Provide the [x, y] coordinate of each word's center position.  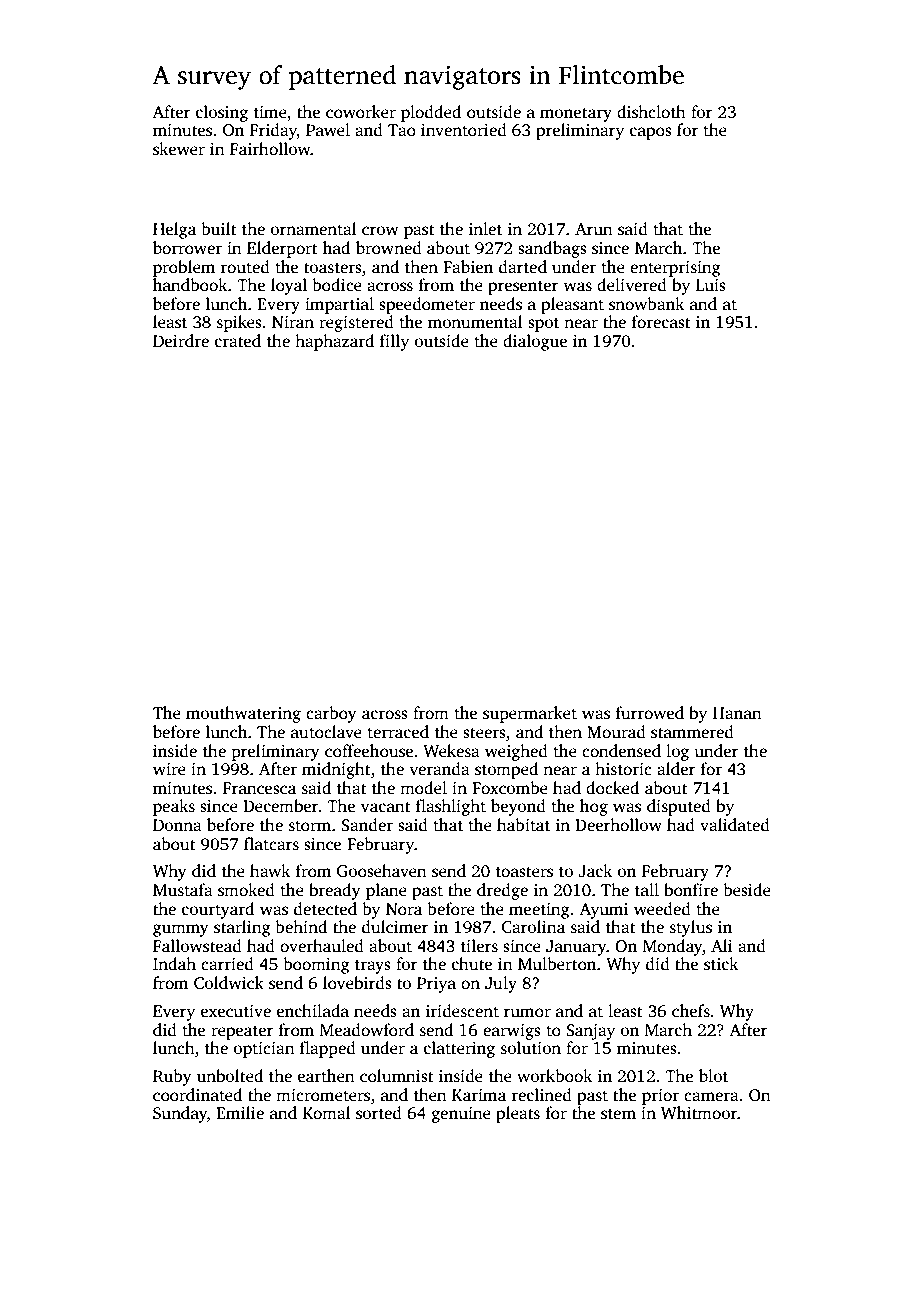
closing [222, 113]
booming [316, 965]
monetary [576, 114]
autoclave [326, 732]
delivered [632, 285]
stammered [692, 732]
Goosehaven [382, 871]
